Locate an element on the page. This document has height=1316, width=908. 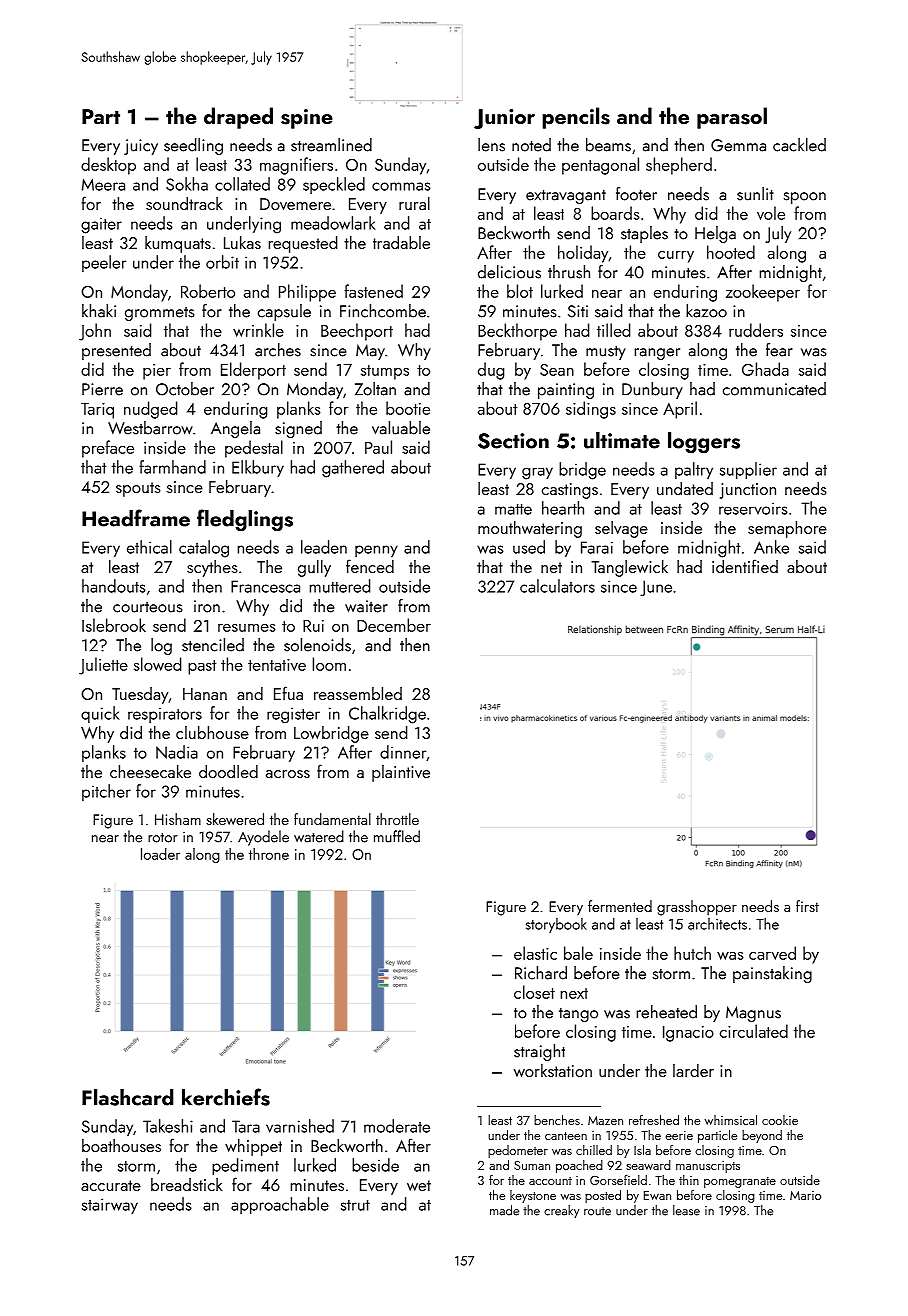
wrinkle is located at coordinates (258, 330).
